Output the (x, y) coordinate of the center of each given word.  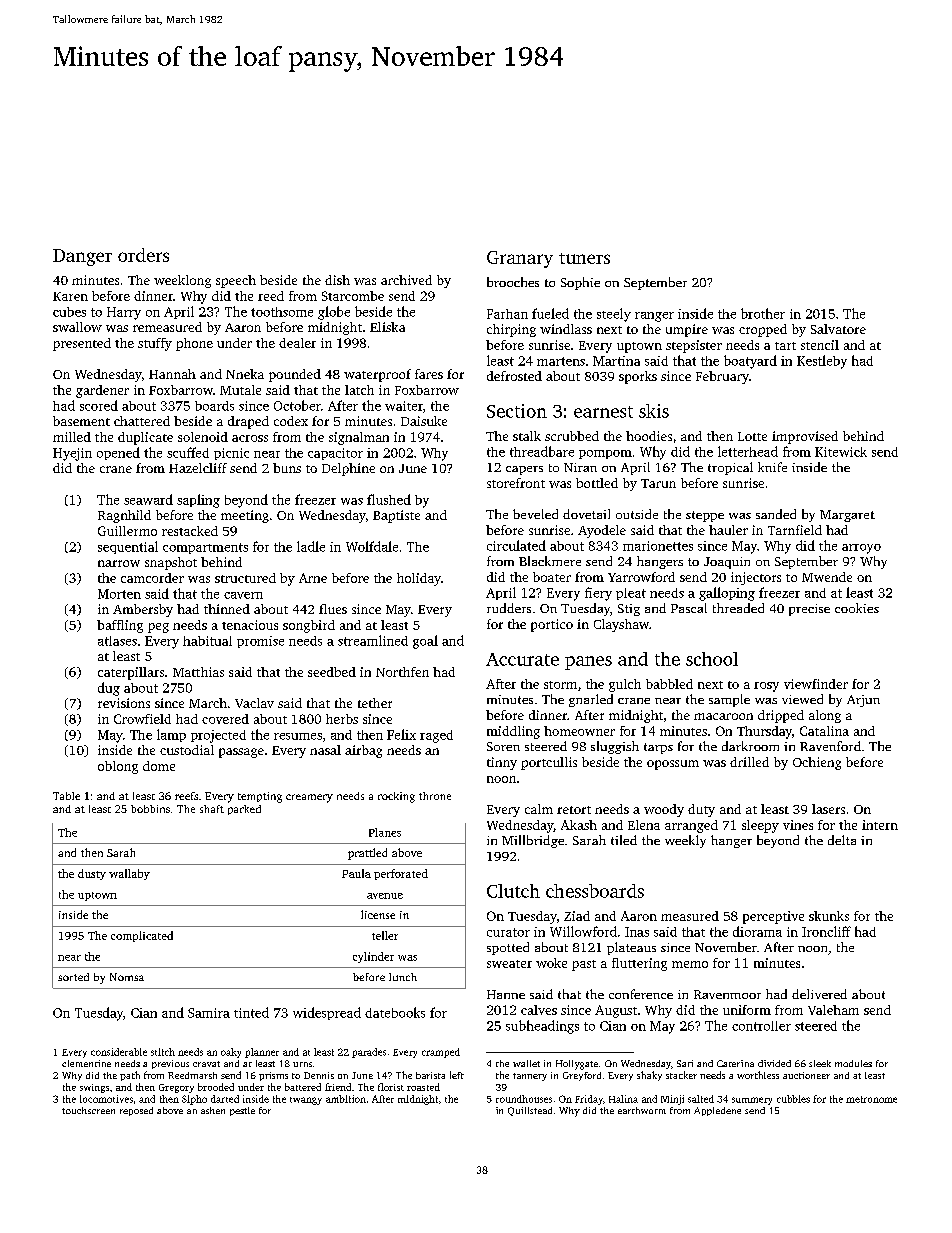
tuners (584, 258)
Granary (520, 259)
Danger (82, 257)
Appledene (717, 1111)
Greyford (582, 1076)
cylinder (373, 957)
